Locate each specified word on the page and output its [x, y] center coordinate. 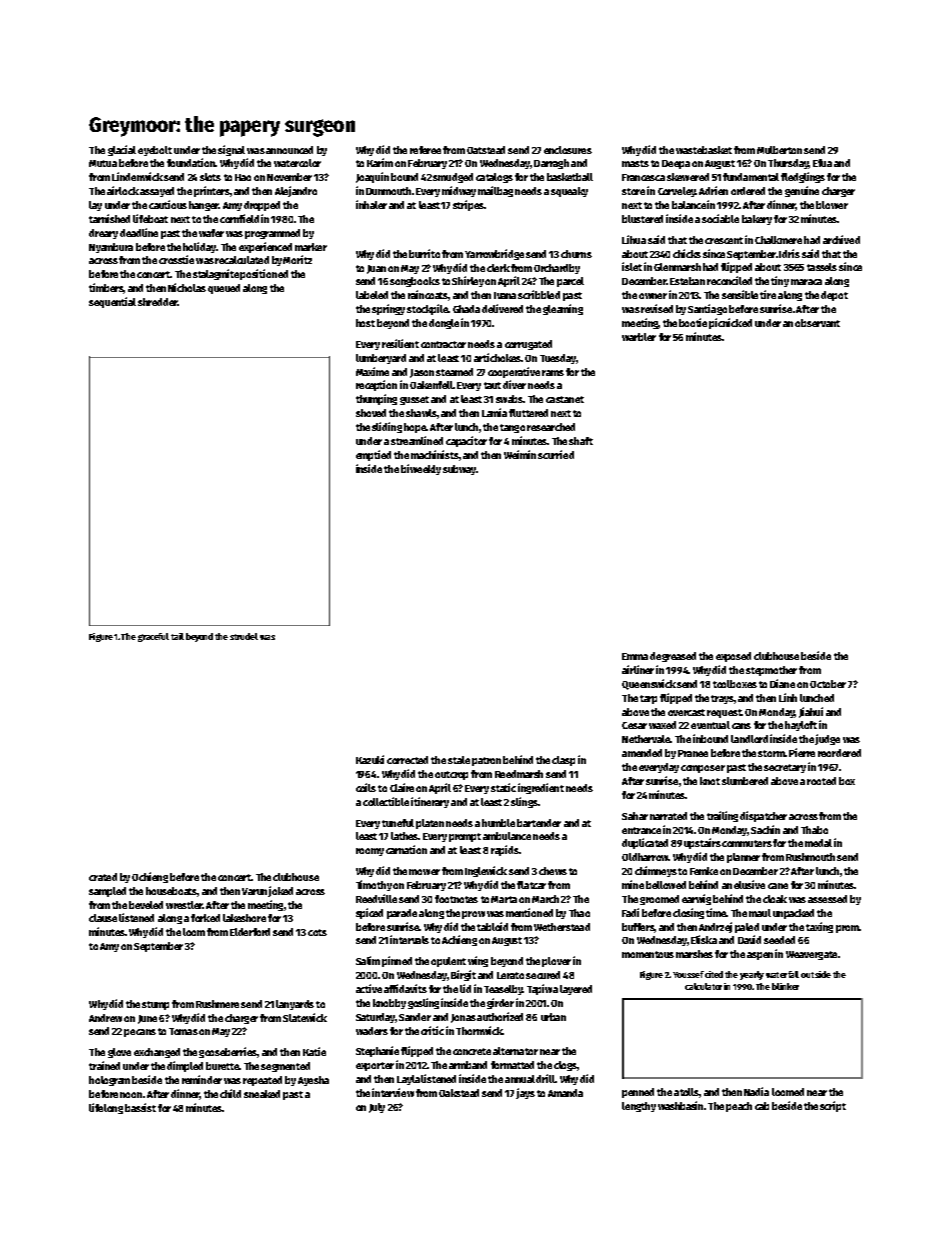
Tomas [183, 1031]
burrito [424, 253]
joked [280, 891]
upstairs [702, 843]
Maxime [372, 371]
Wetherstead [562, 927]
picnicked [731, 323]
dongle [444, 324]
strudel [244, 636]
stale [459, 760]
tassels [822, 267]
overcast [686, 712]
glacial [122, 150]
